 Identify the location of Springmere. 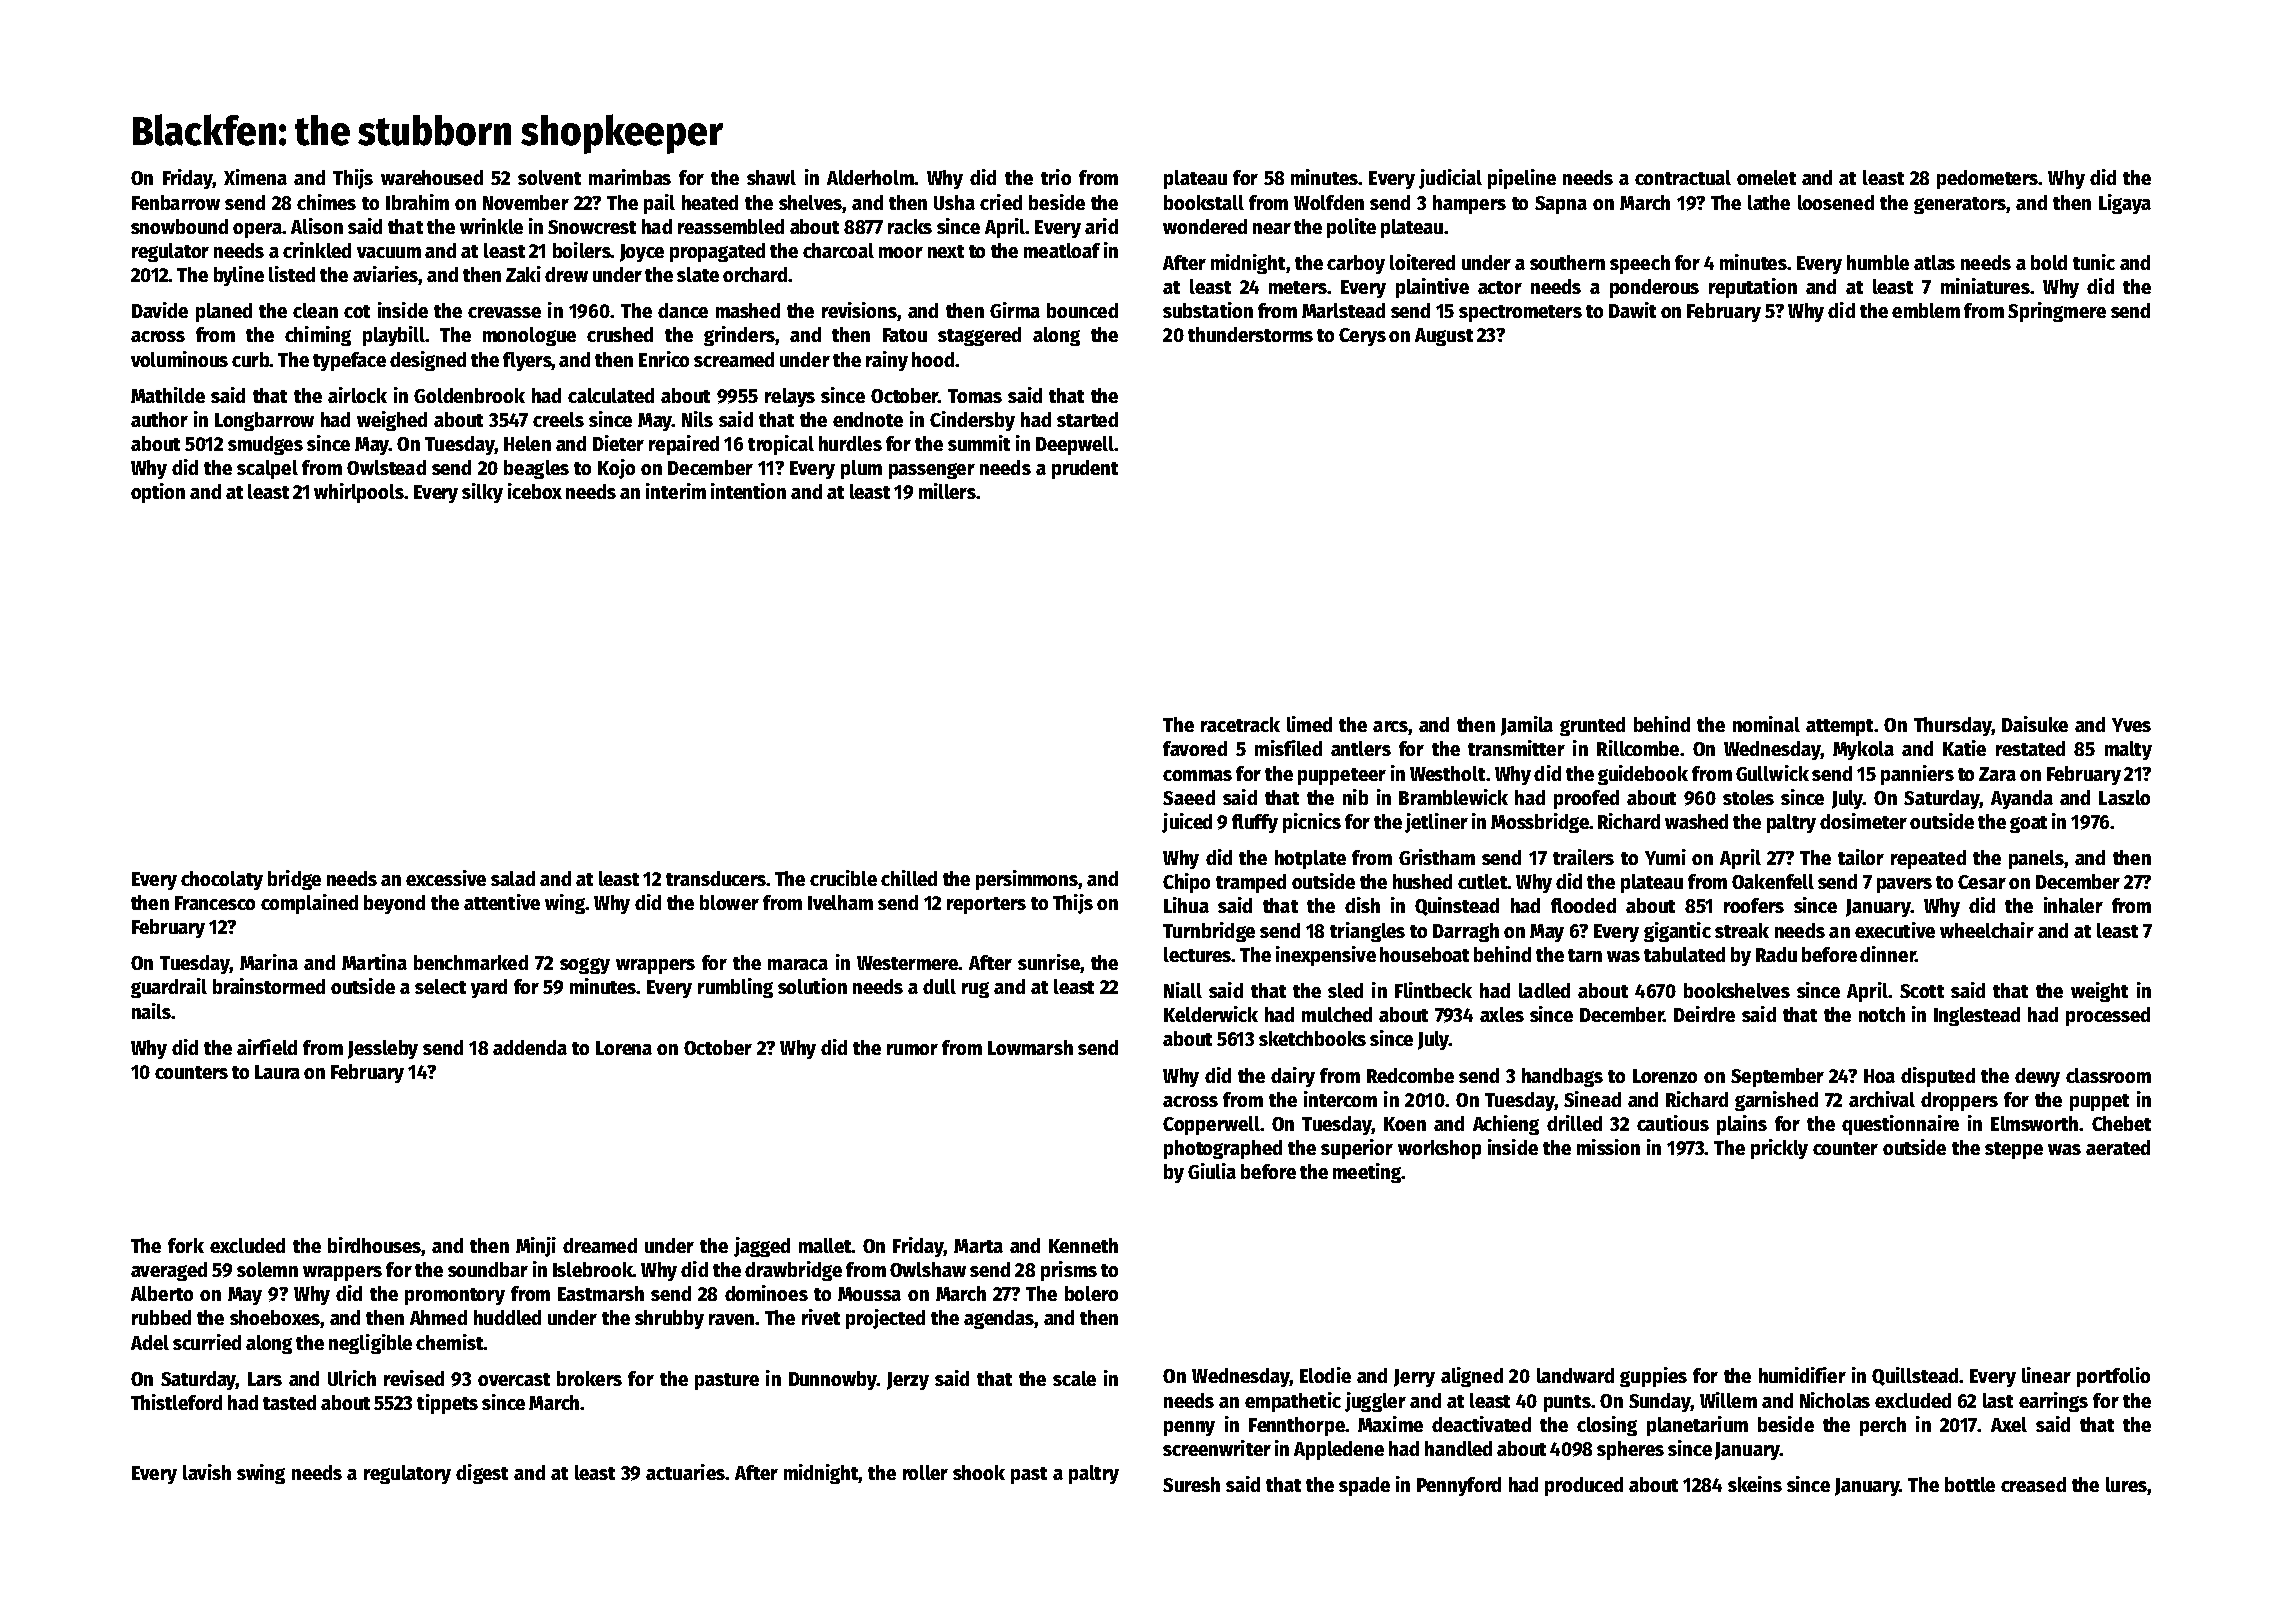
(2057, 312).
